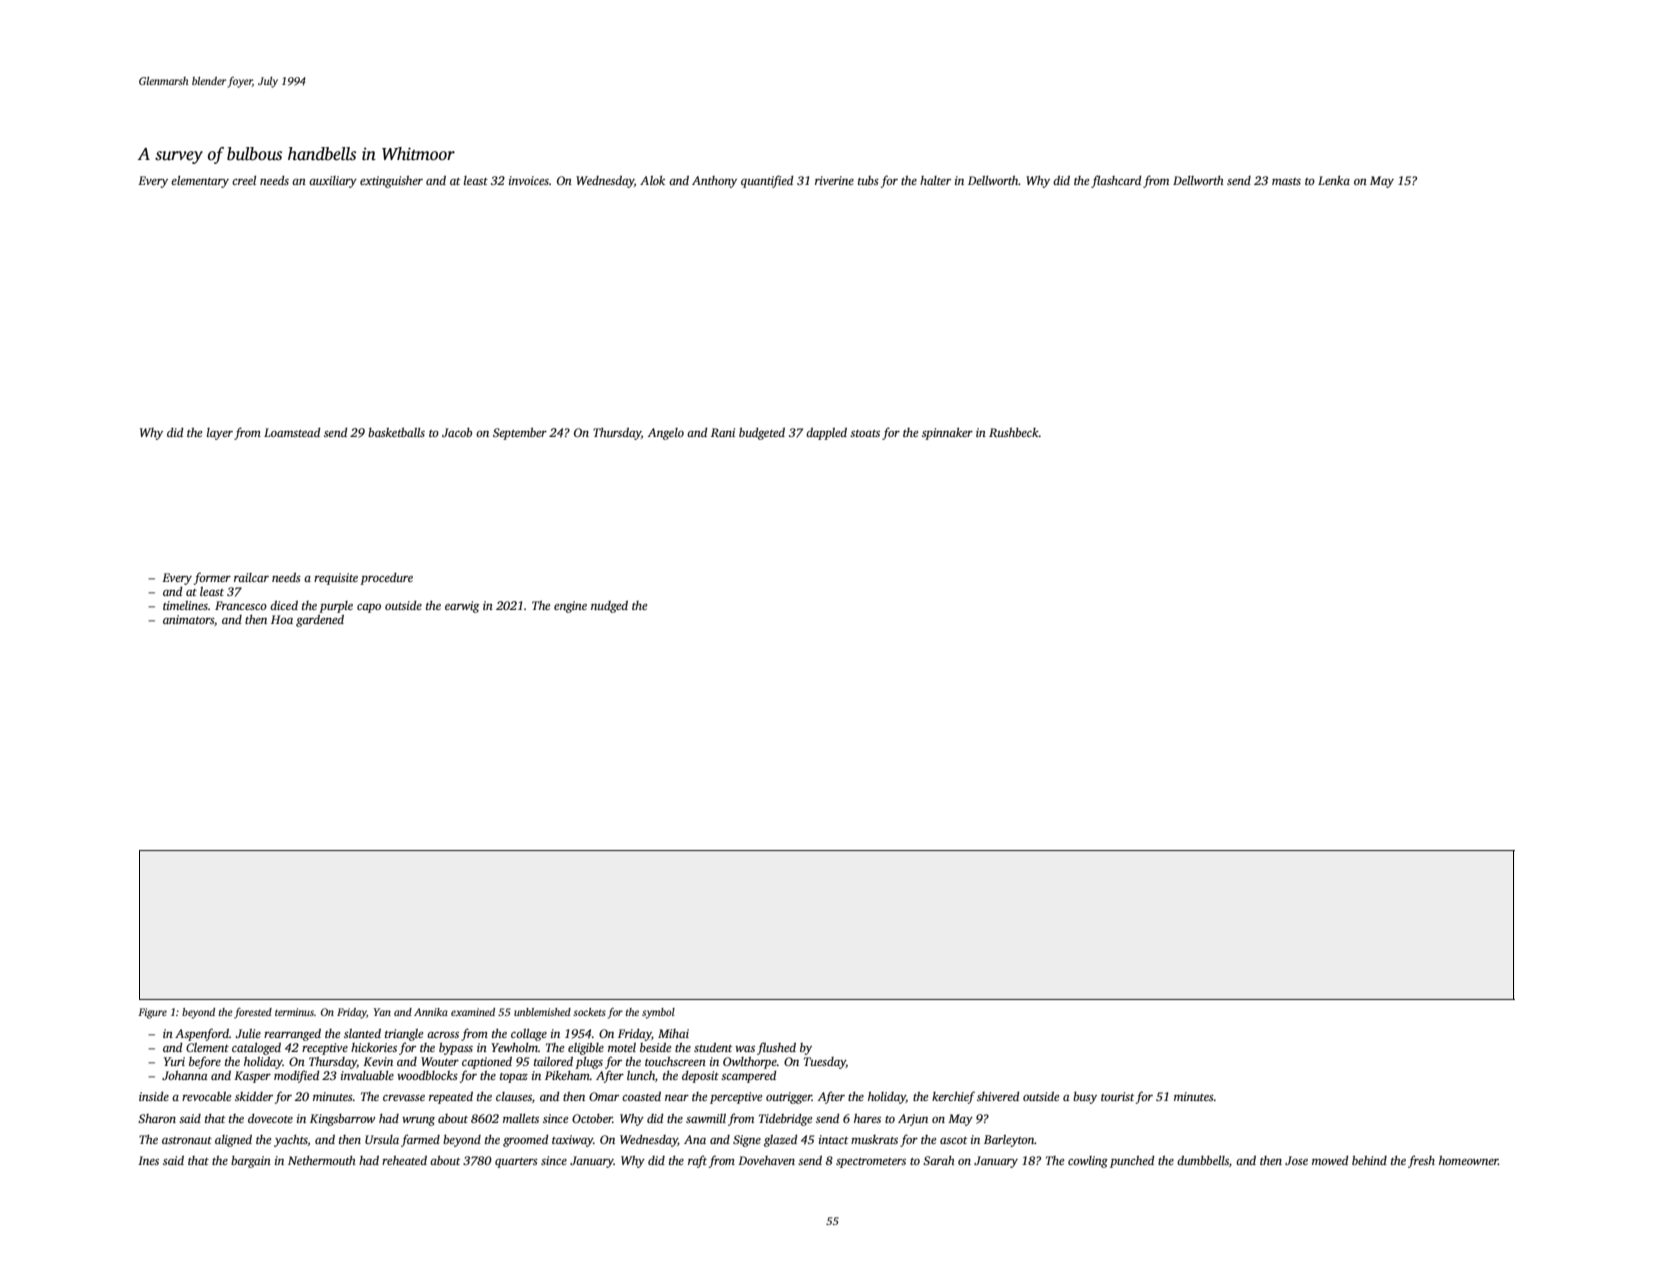 This document has width=1653, height=1277. Describe the element at coordinates (200, 182) in the document. I see `elementary` at that location.
